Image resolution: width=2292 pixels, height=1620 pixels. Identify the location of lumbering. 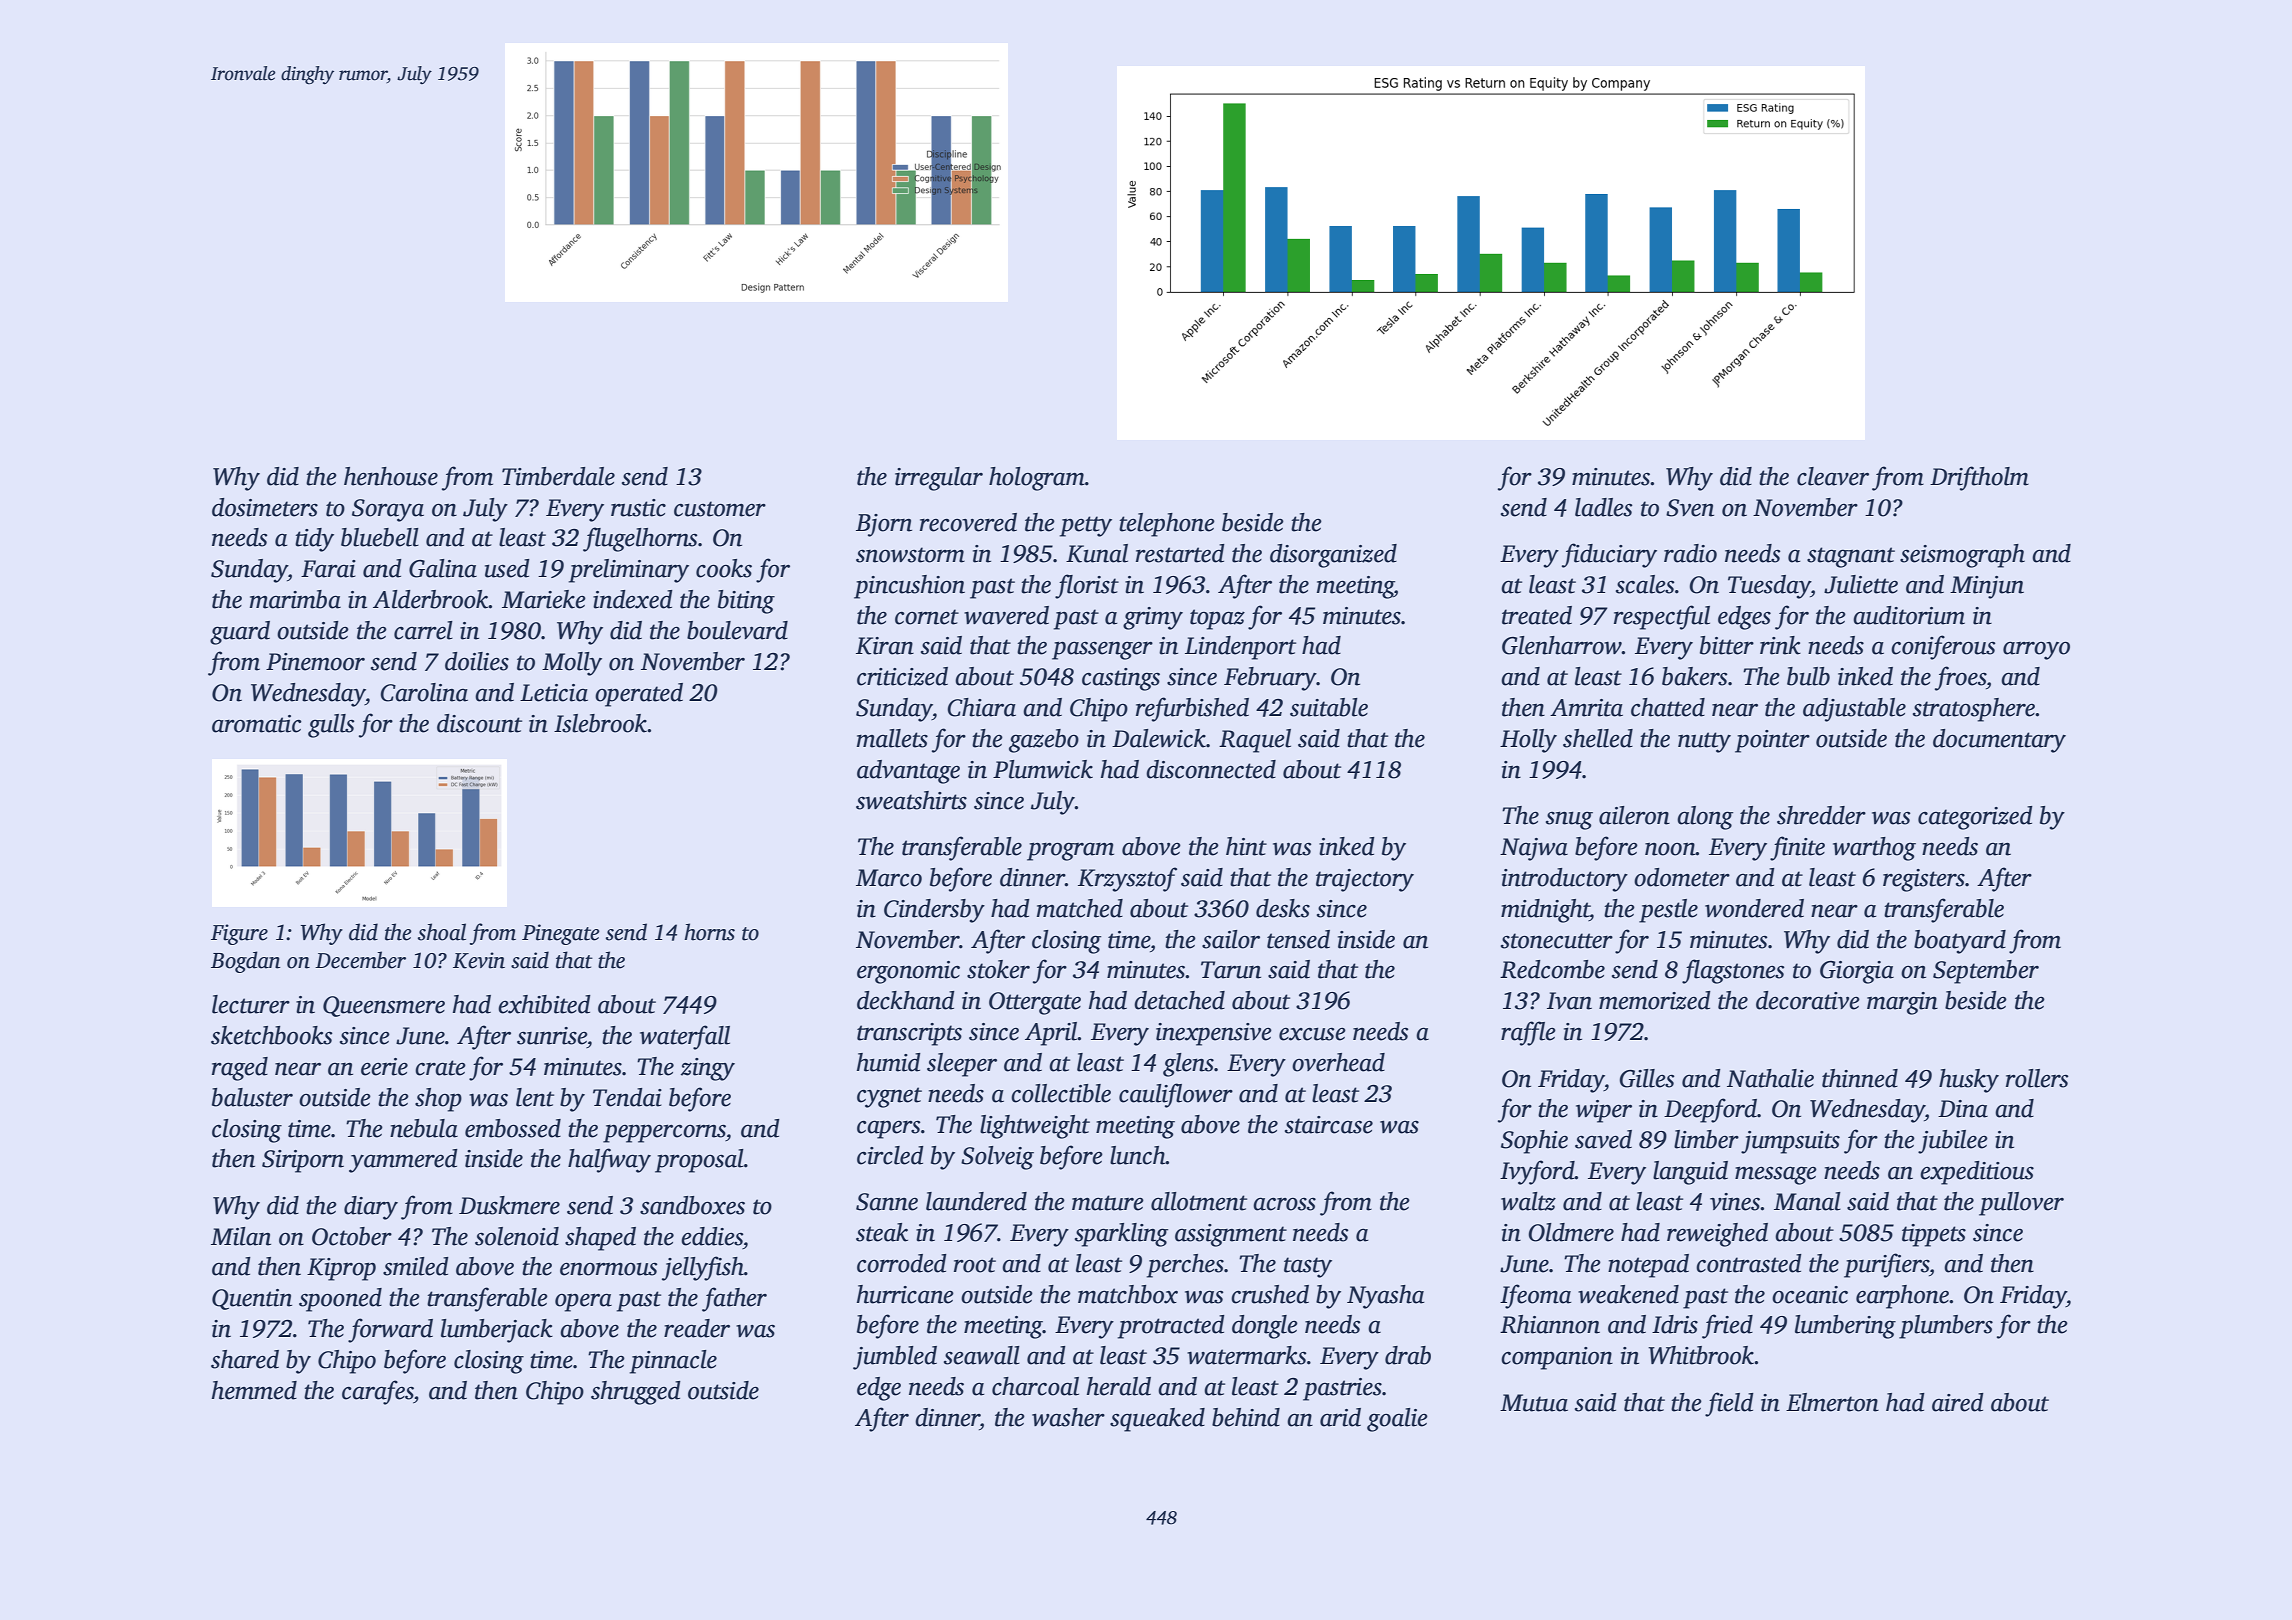
(1845, 1327).
